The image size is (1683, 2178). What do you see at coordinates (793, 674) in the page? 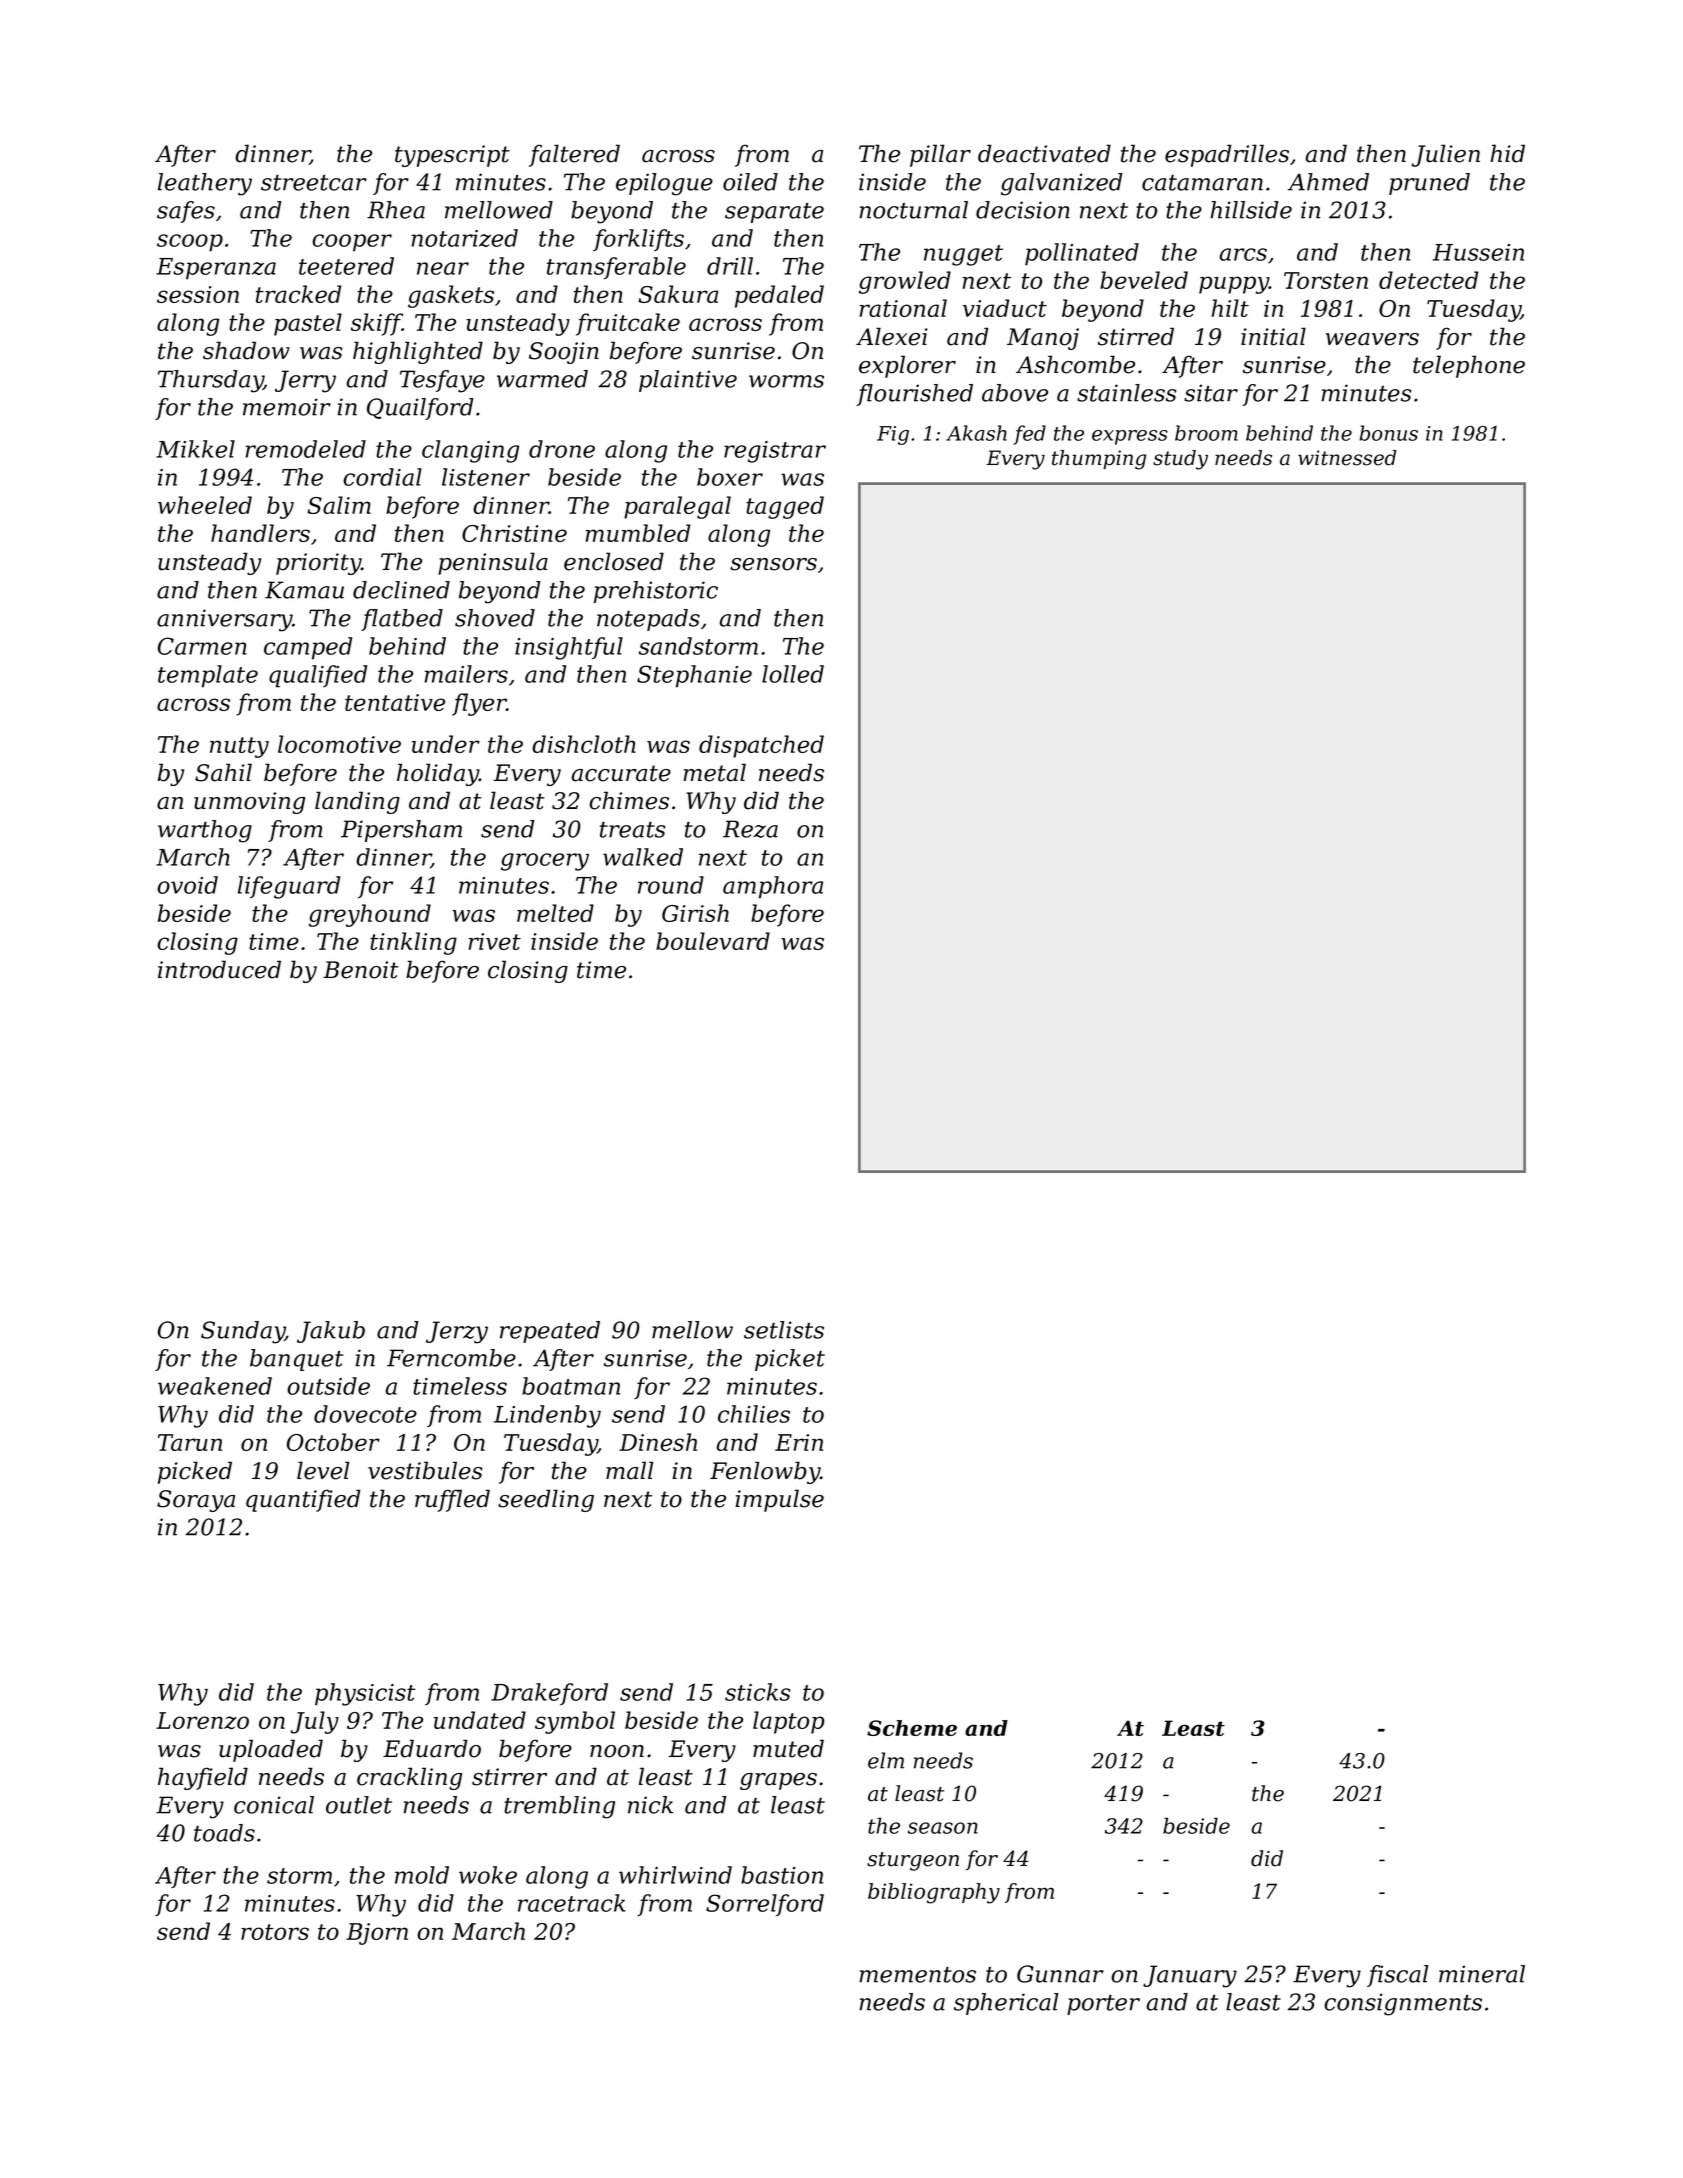
I see `lolled` at bounding box center [793, 674].
